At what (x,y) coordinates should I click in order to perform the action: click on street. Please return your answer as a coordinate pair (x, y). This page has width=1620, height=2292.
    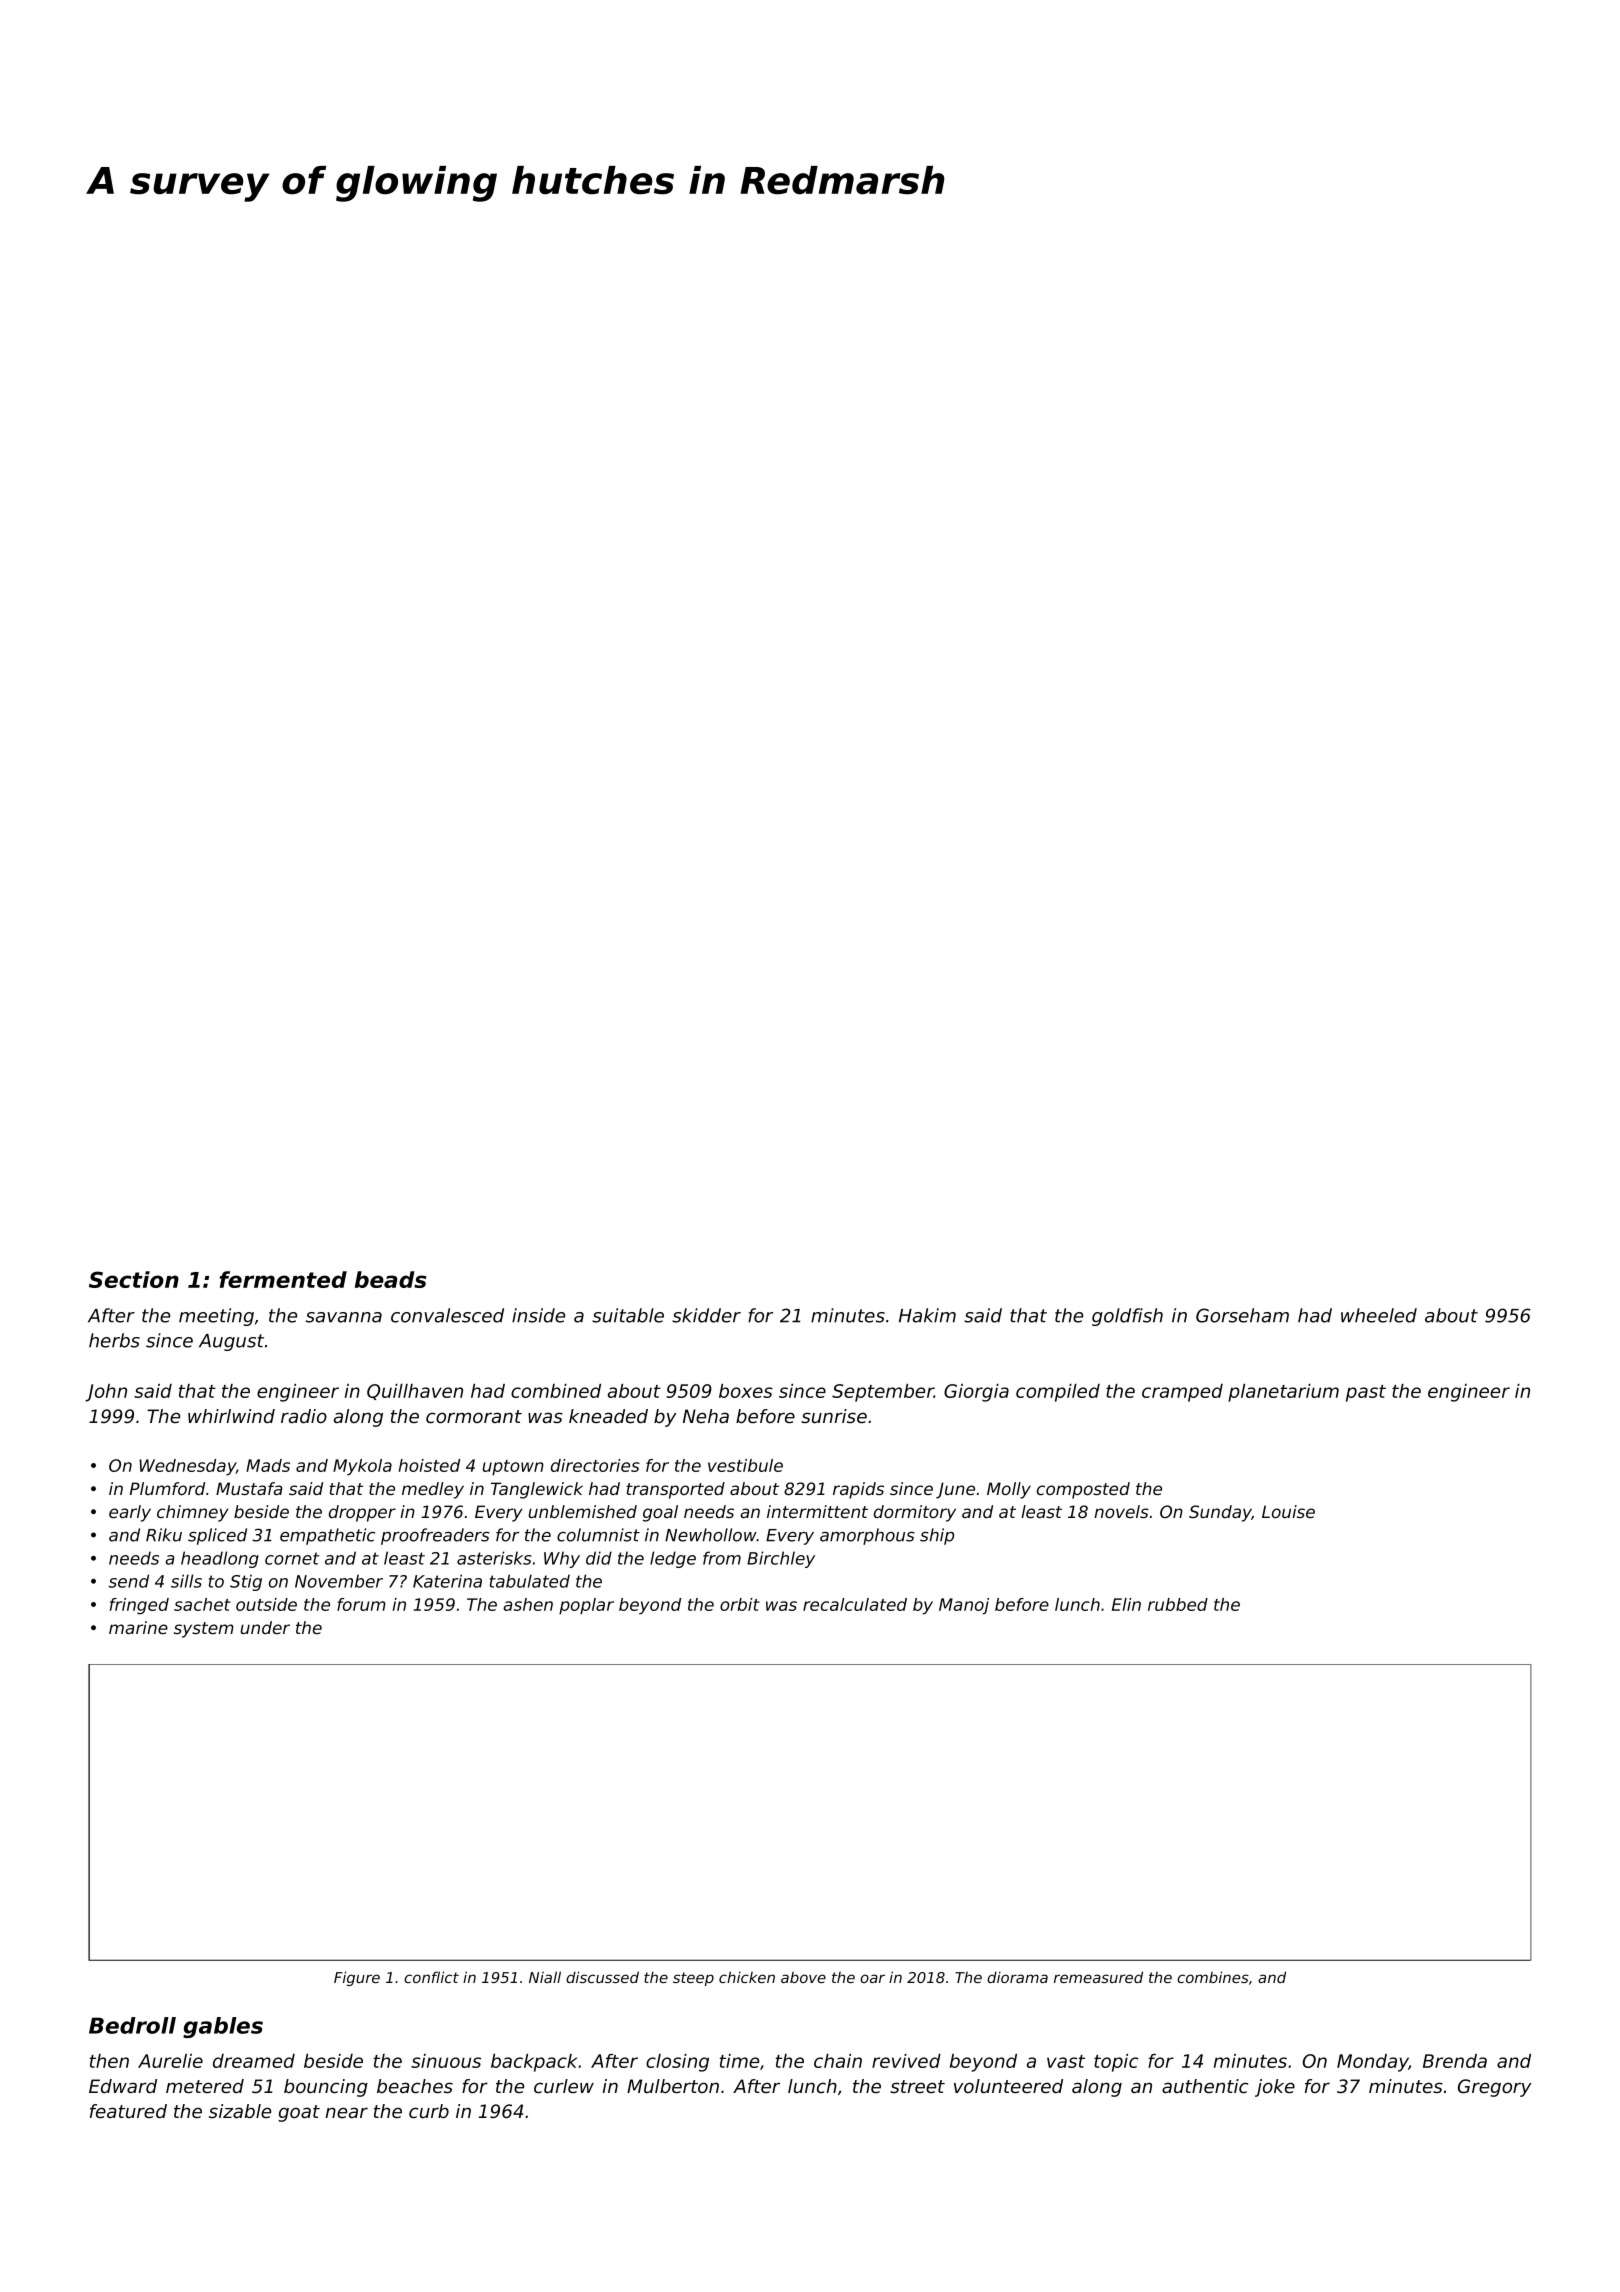
    Looking at the image, I should click on (917, 2086).
